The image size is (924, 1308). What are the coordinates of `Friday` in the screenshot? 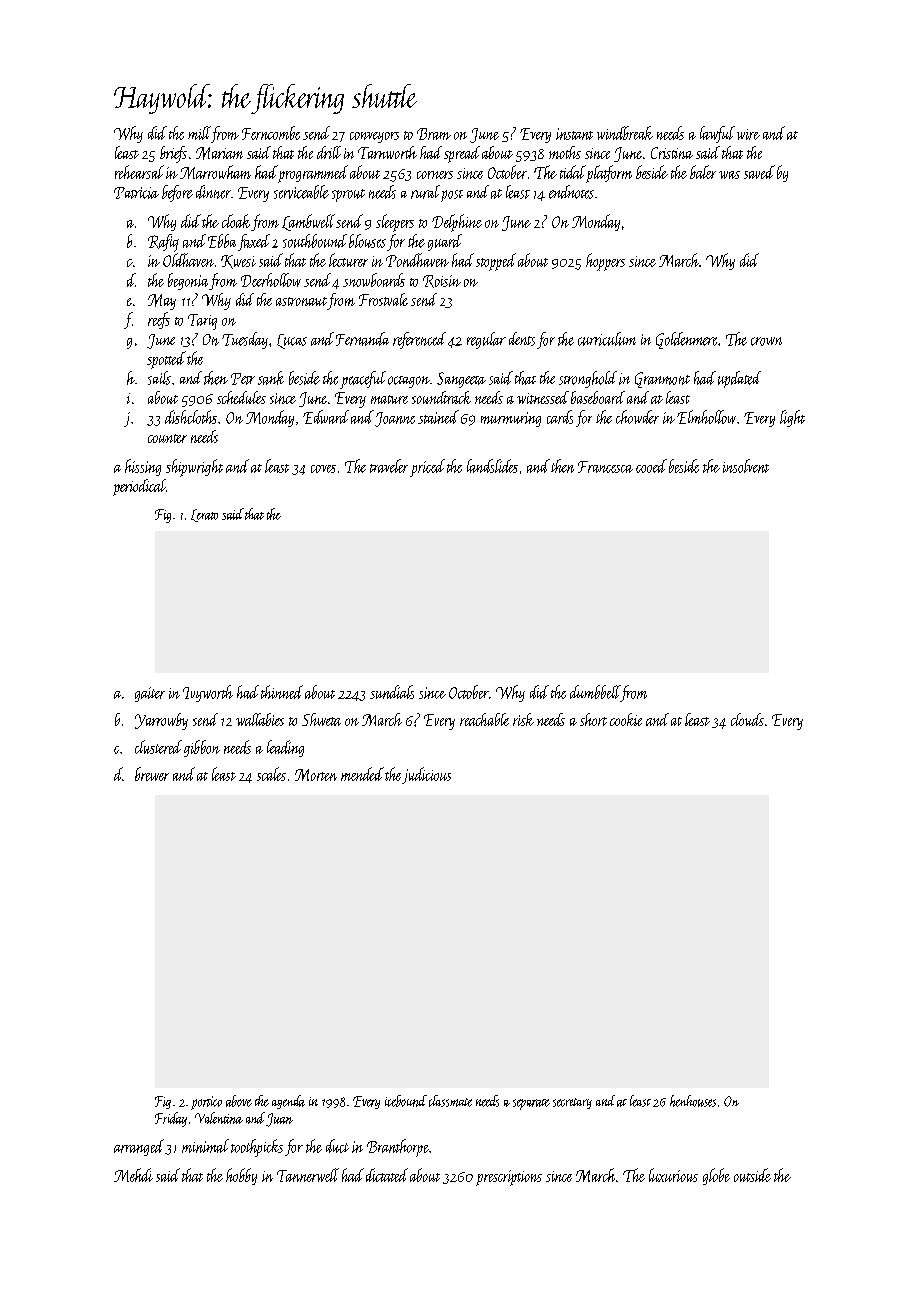 It's located at (171, 1119).
